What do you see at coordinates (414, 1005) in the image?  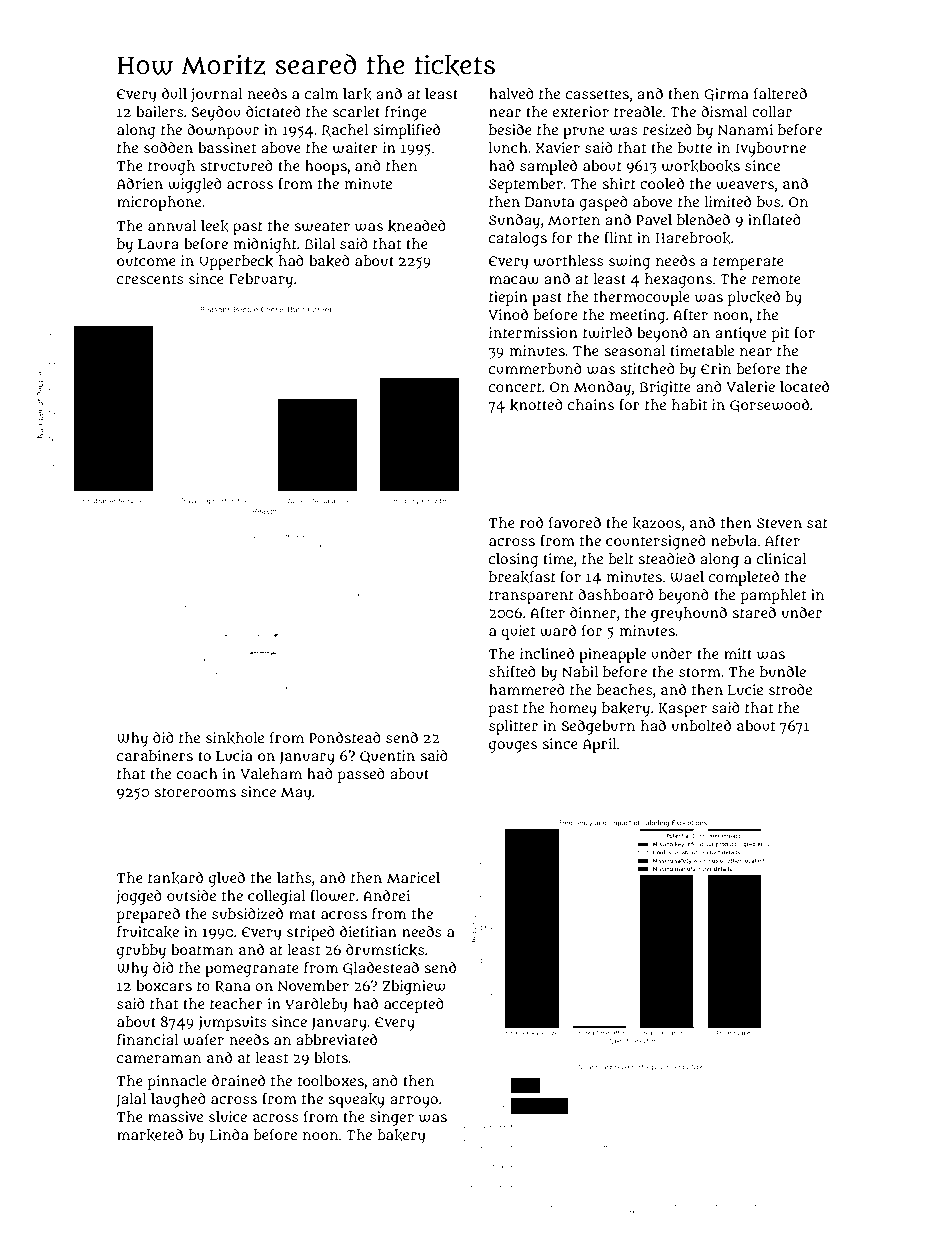 I see `accepted` at bounding box center [414, 1005].
